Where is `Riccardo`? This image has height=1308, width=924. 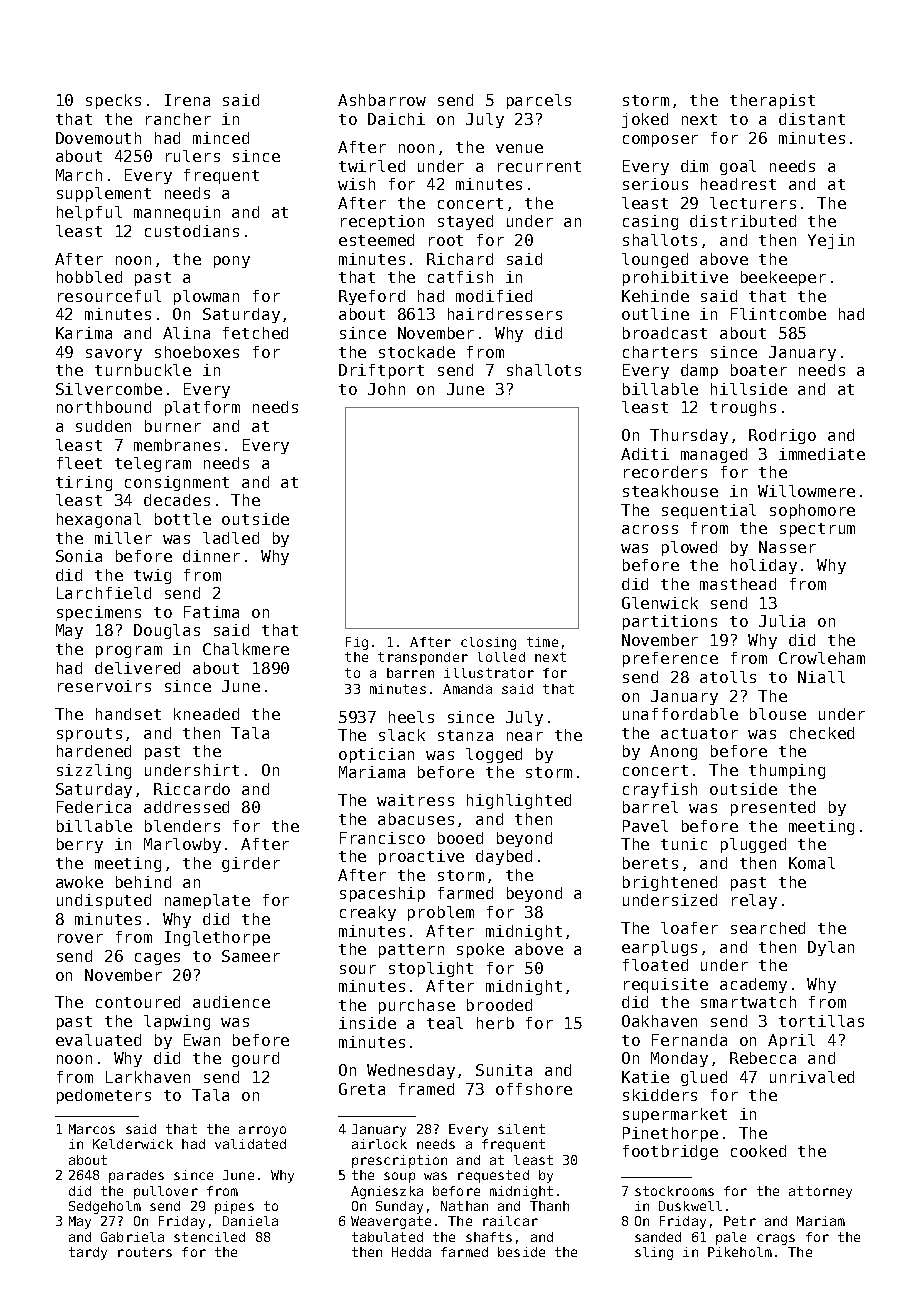 Riccardo is located at coordinates (192, 789).
